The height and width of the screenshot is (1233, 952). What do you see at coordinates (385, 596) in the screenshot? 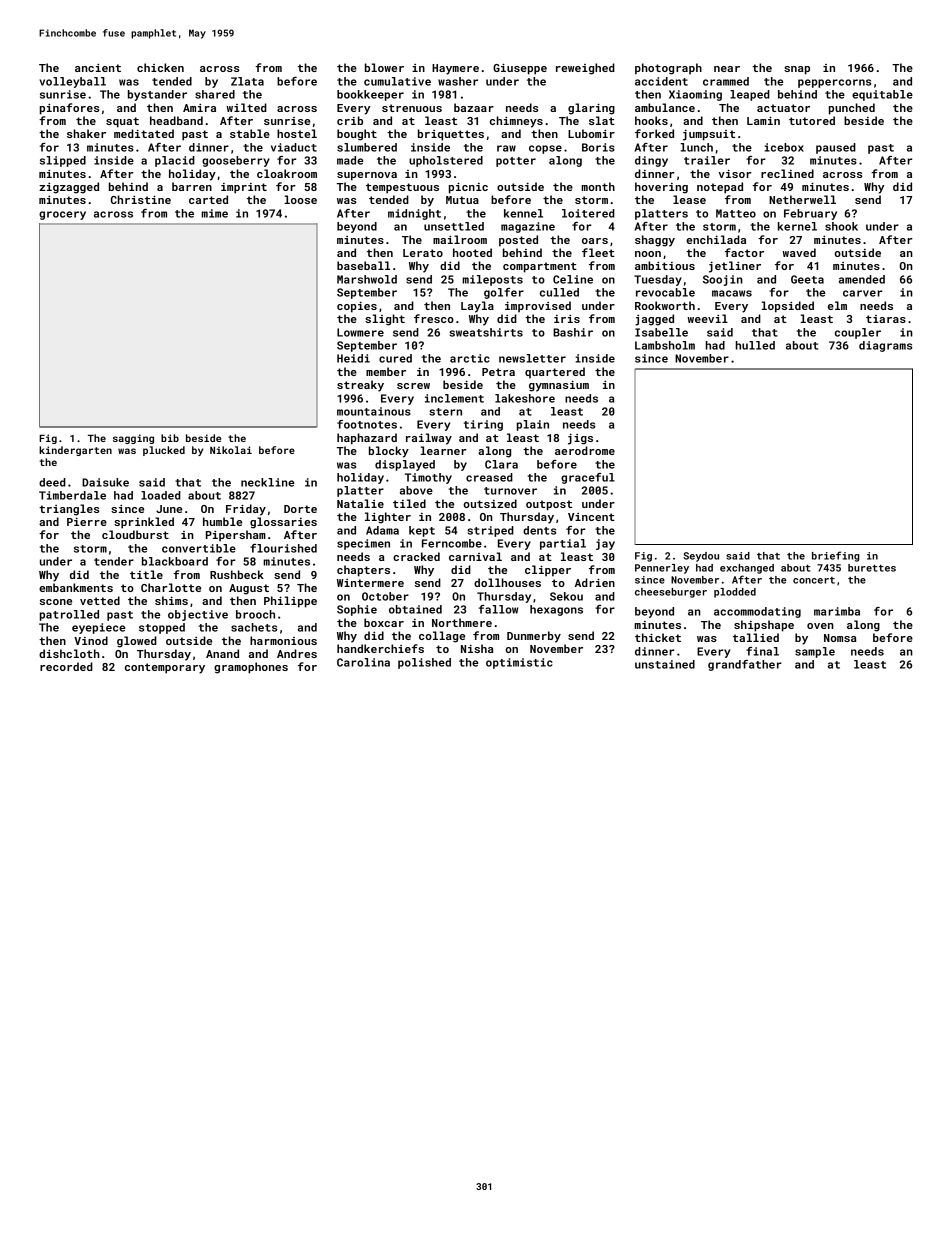
I see `October` at bounding box center [385, 596].
